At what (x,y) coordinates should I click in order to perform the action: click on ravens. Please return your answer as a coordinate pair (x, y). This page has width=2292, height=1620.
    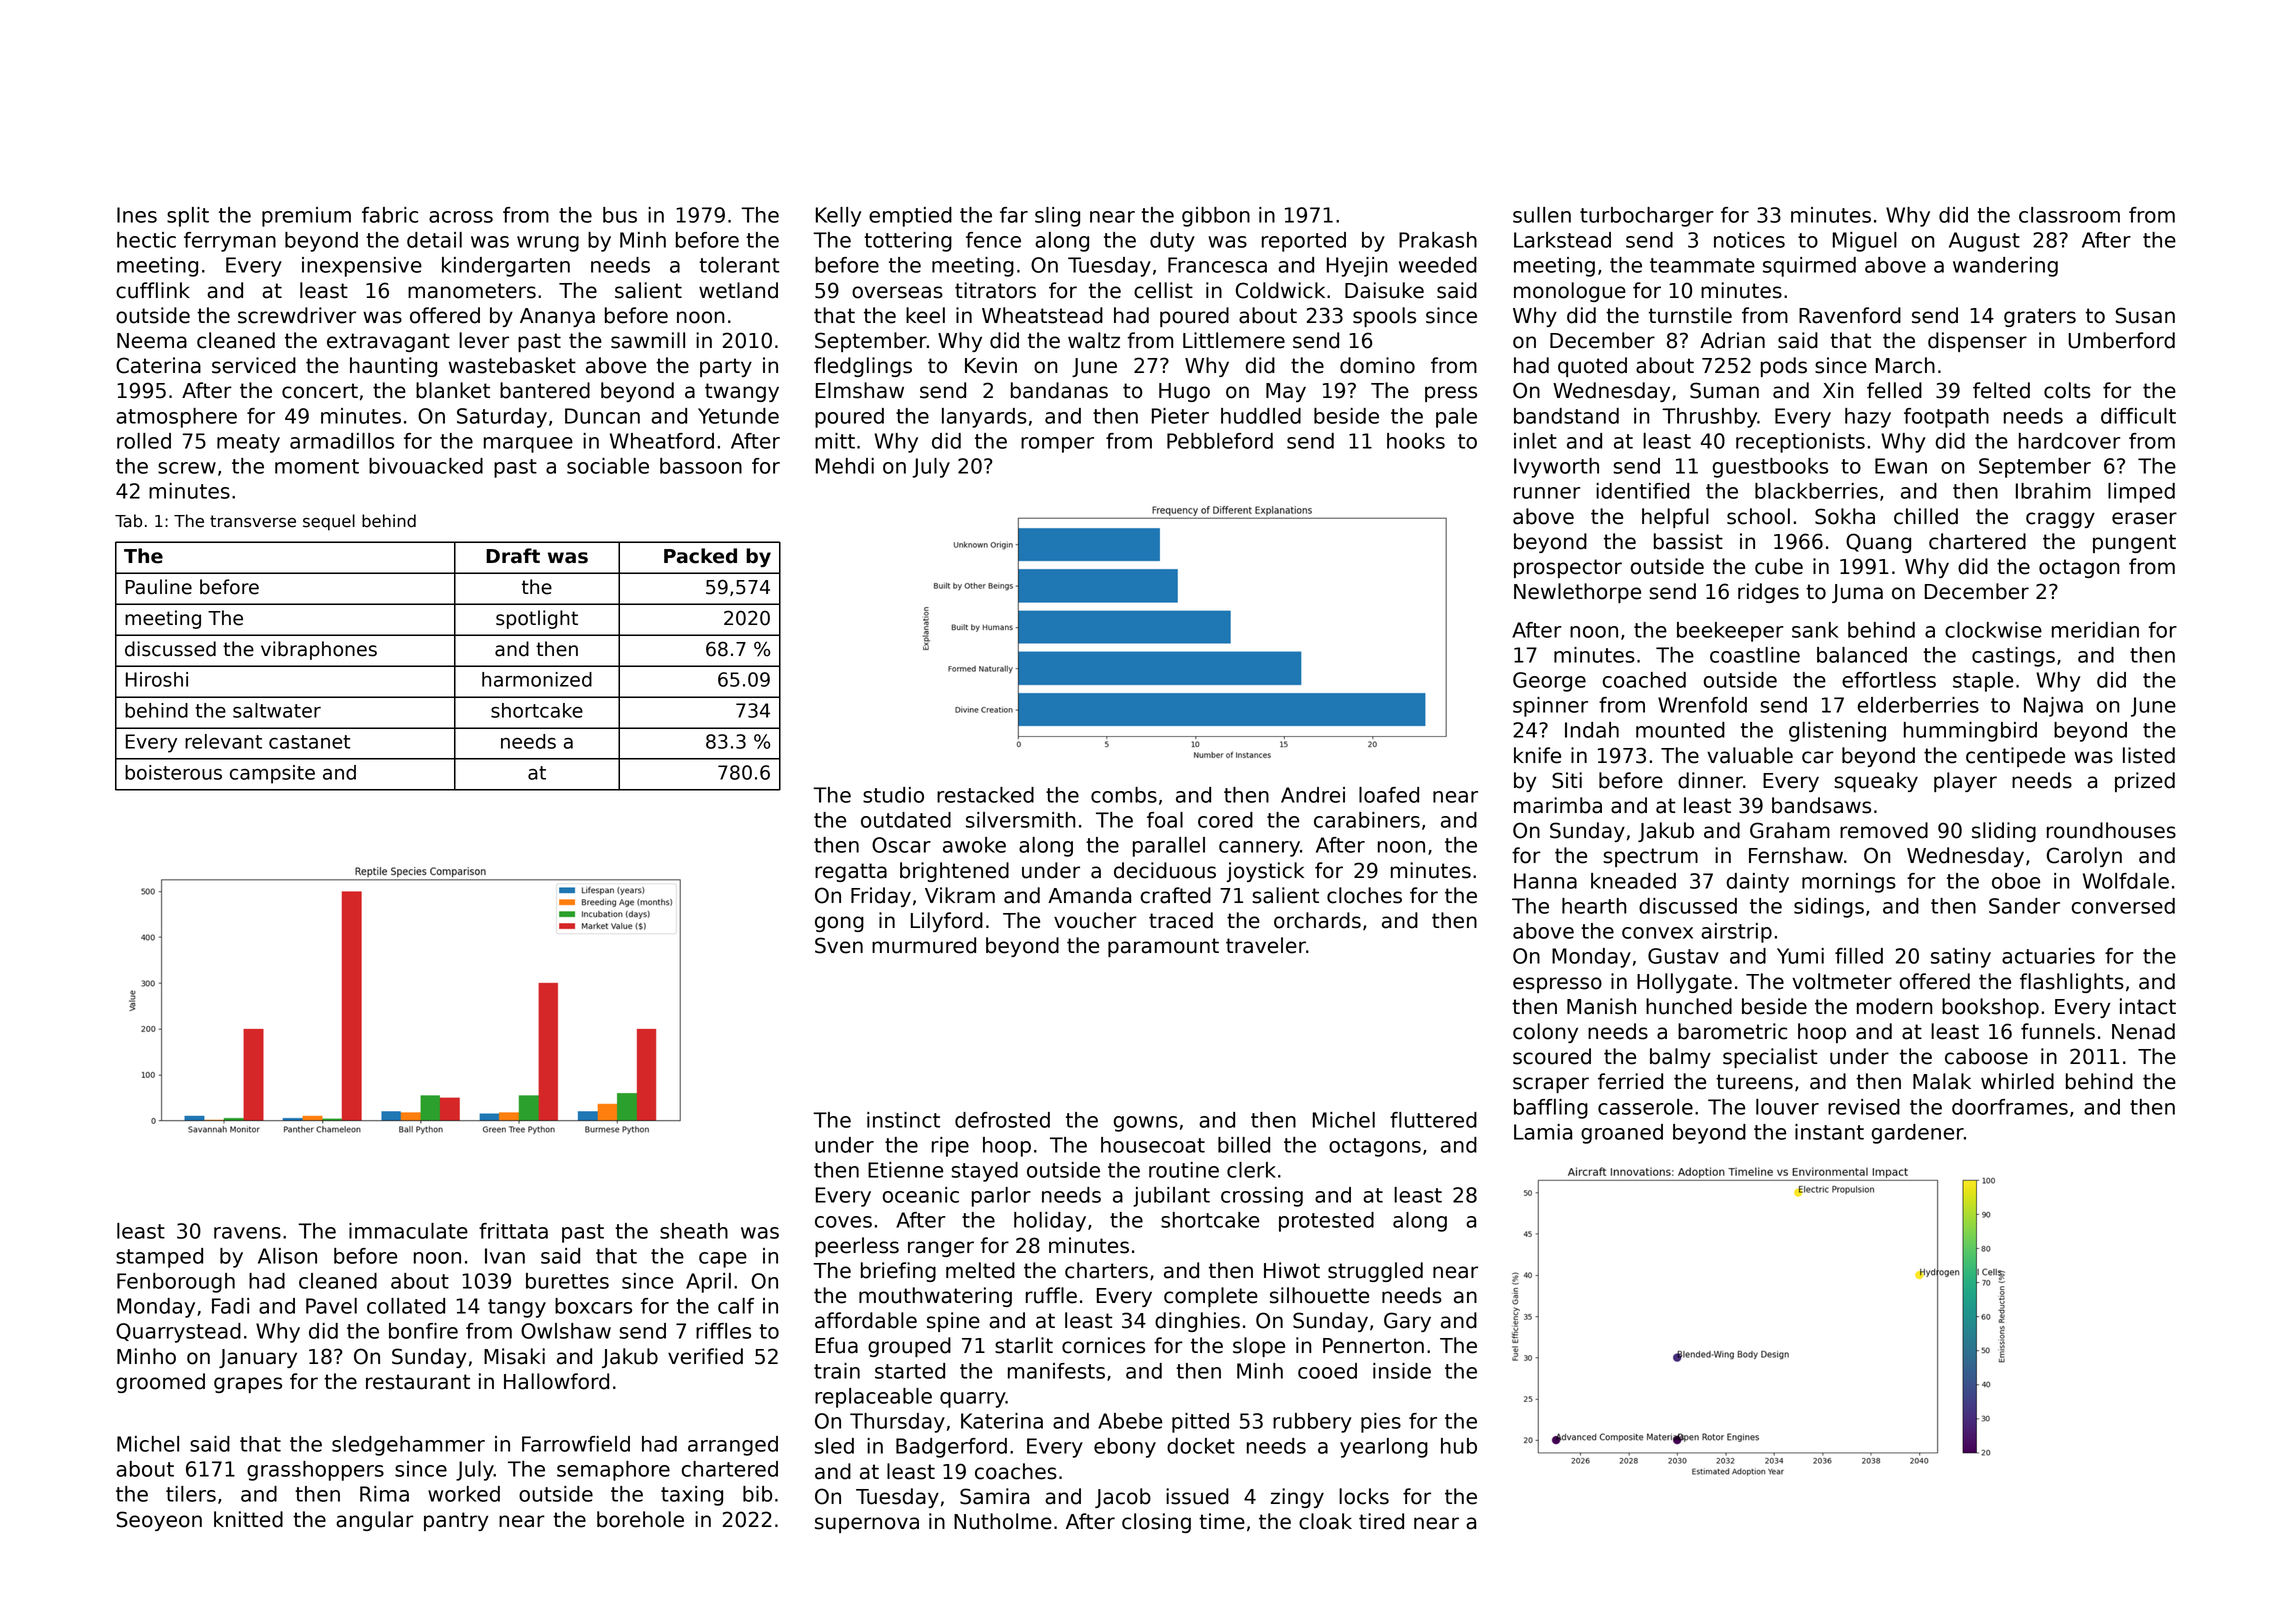
    Looking at the image, I should click on (247, 1233).
